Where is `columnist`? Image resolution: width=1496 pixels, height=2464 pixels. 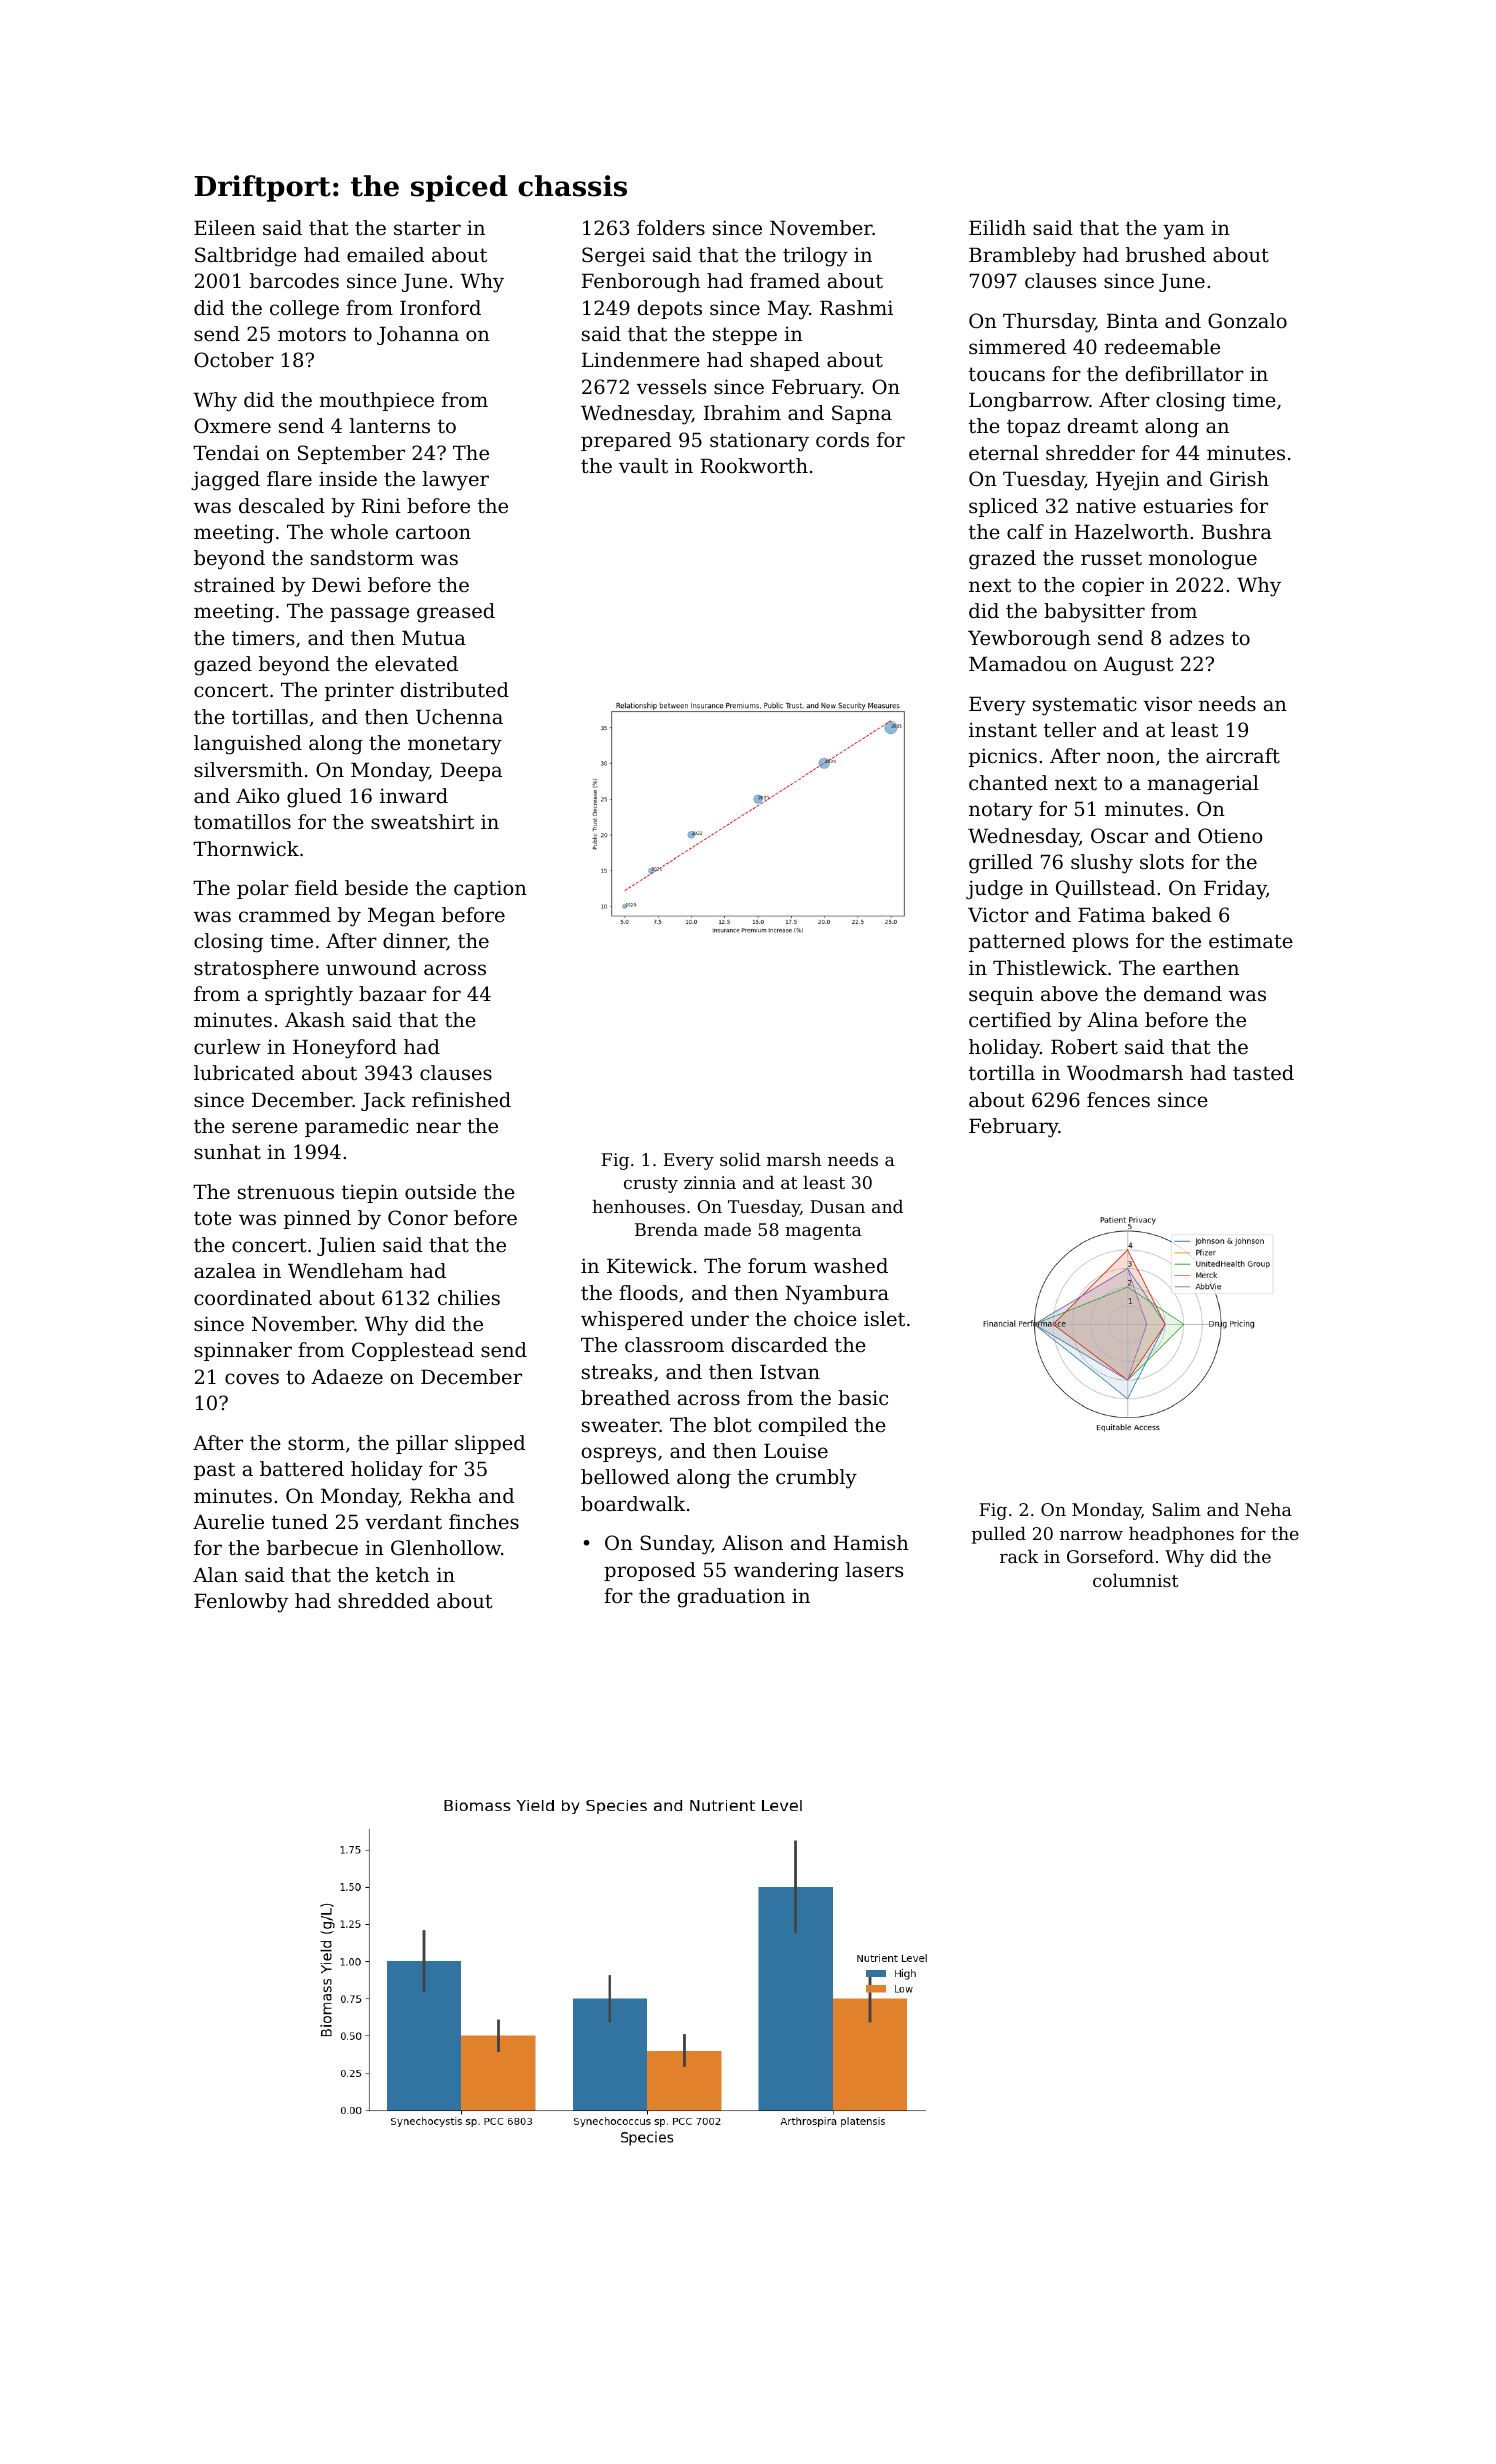 columnist is located at coordinates (1135, 1580).
